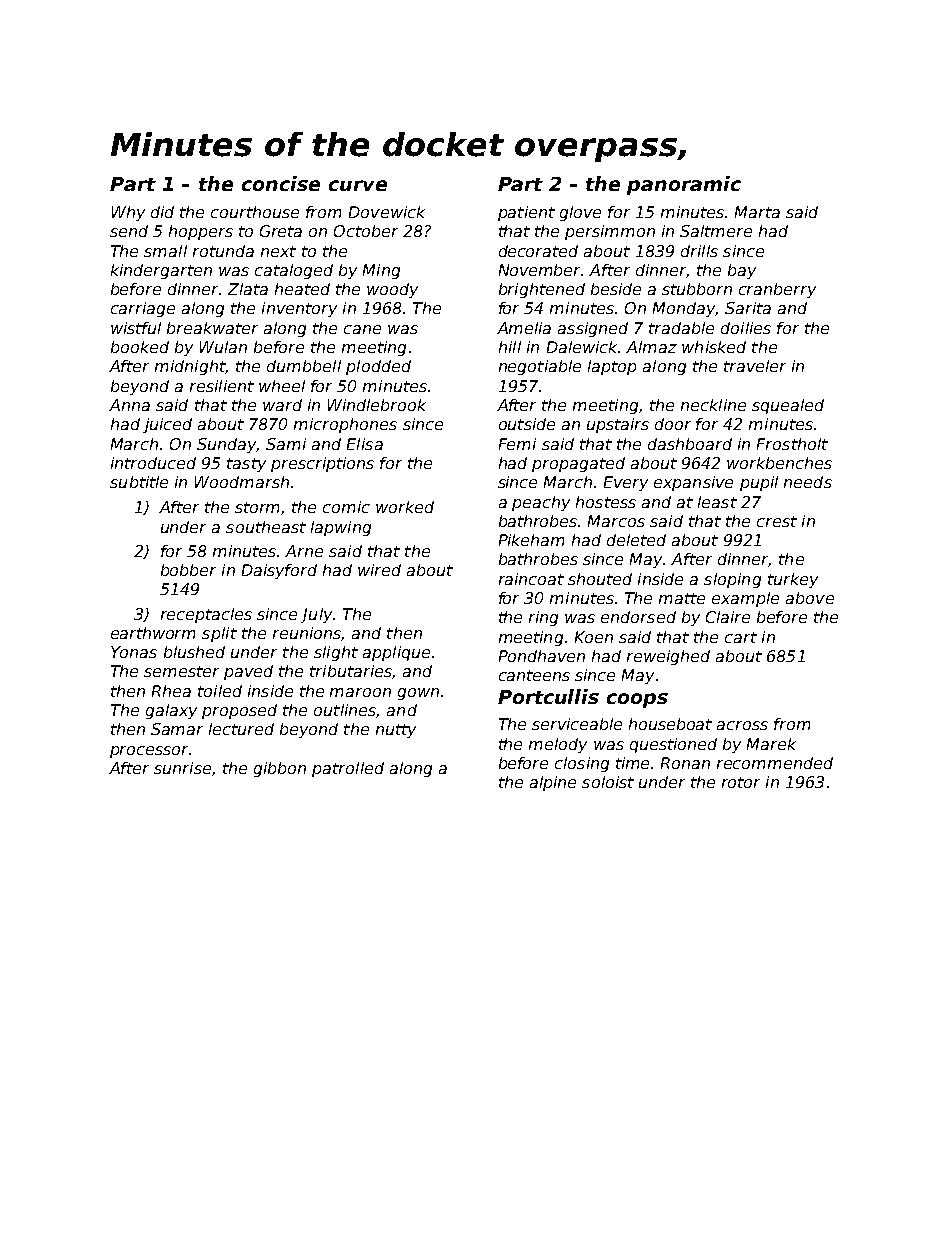 The height and width of the document is (1233, 952). What do you see at coordinates (684, 185) in the document?
I see `panoramic` at bounding box center [684, 185].
